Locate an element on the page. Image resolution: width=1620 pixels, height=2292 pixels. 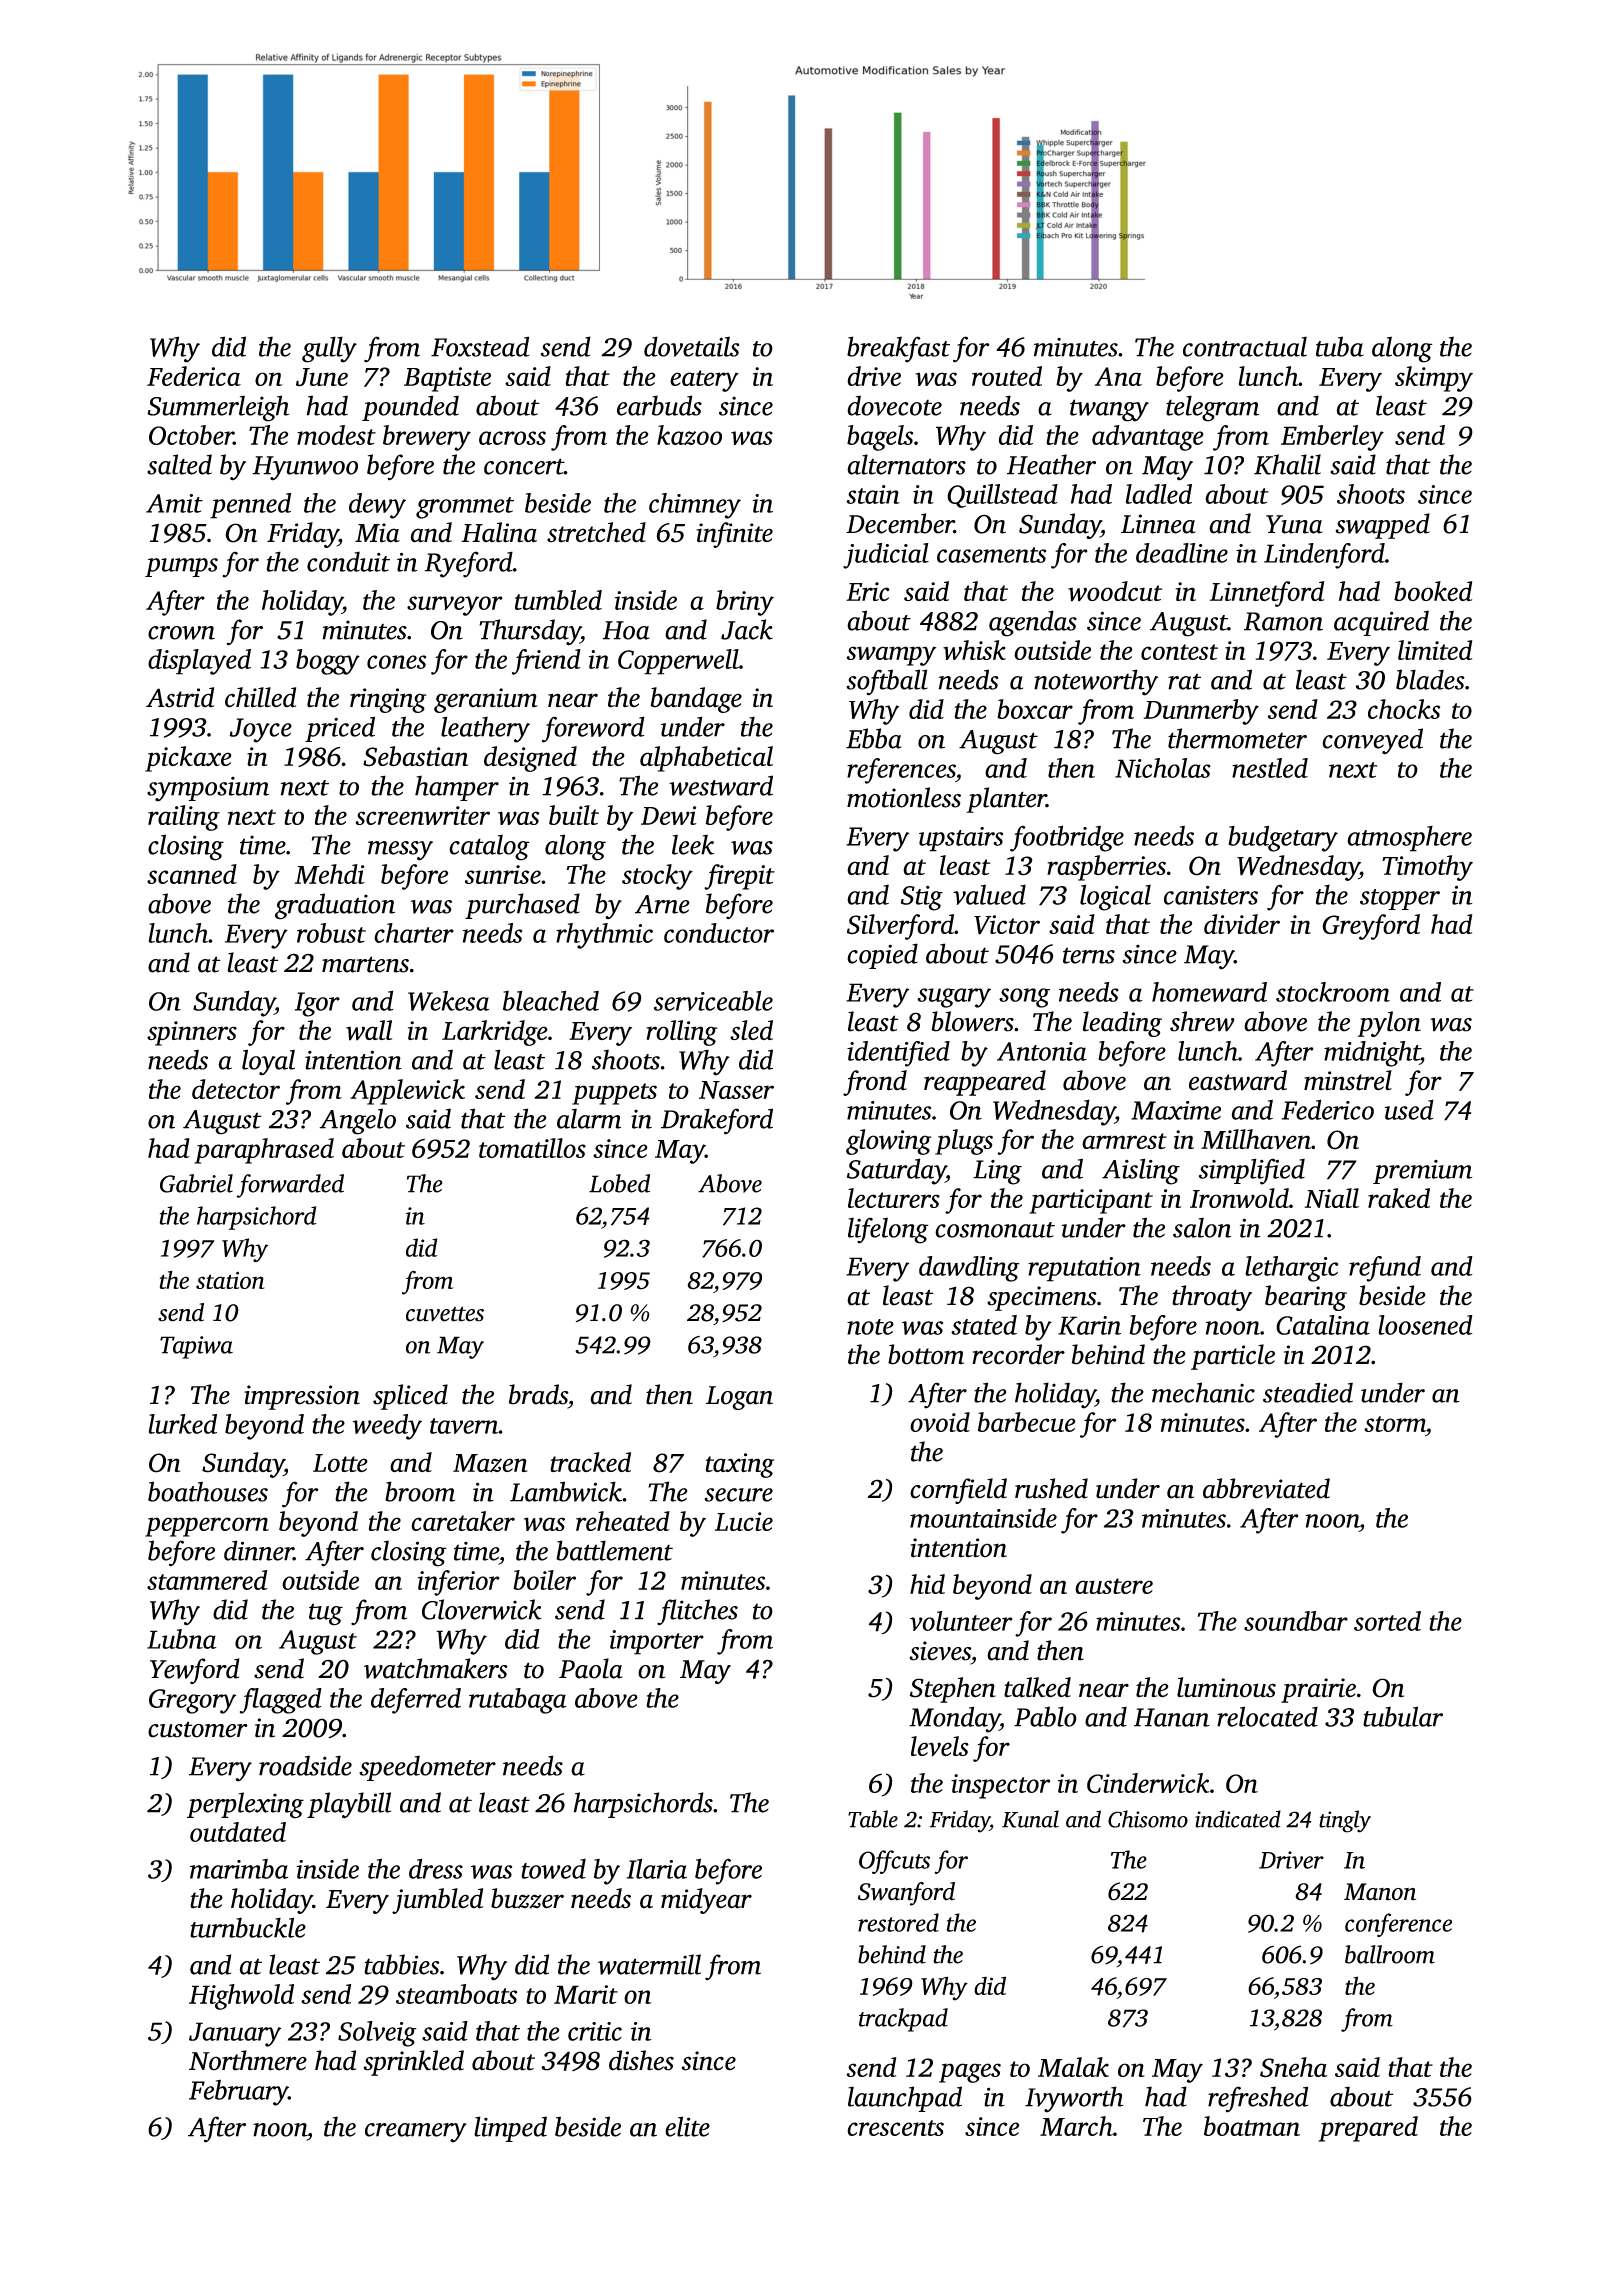
stopper is located at coordinates (1400, 899).
